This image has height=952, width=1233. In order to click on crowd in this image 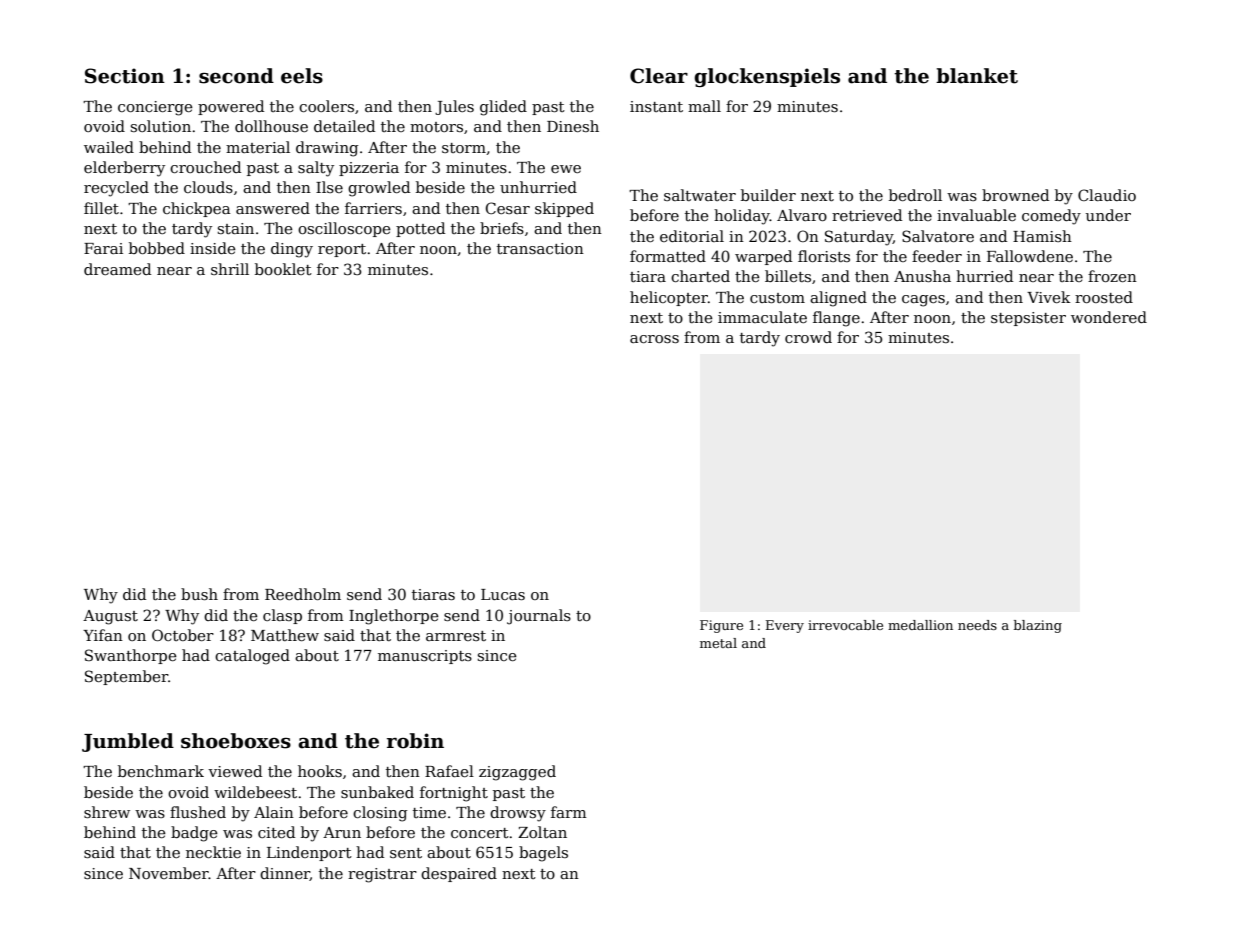, I will do `click(808, 337)`.
